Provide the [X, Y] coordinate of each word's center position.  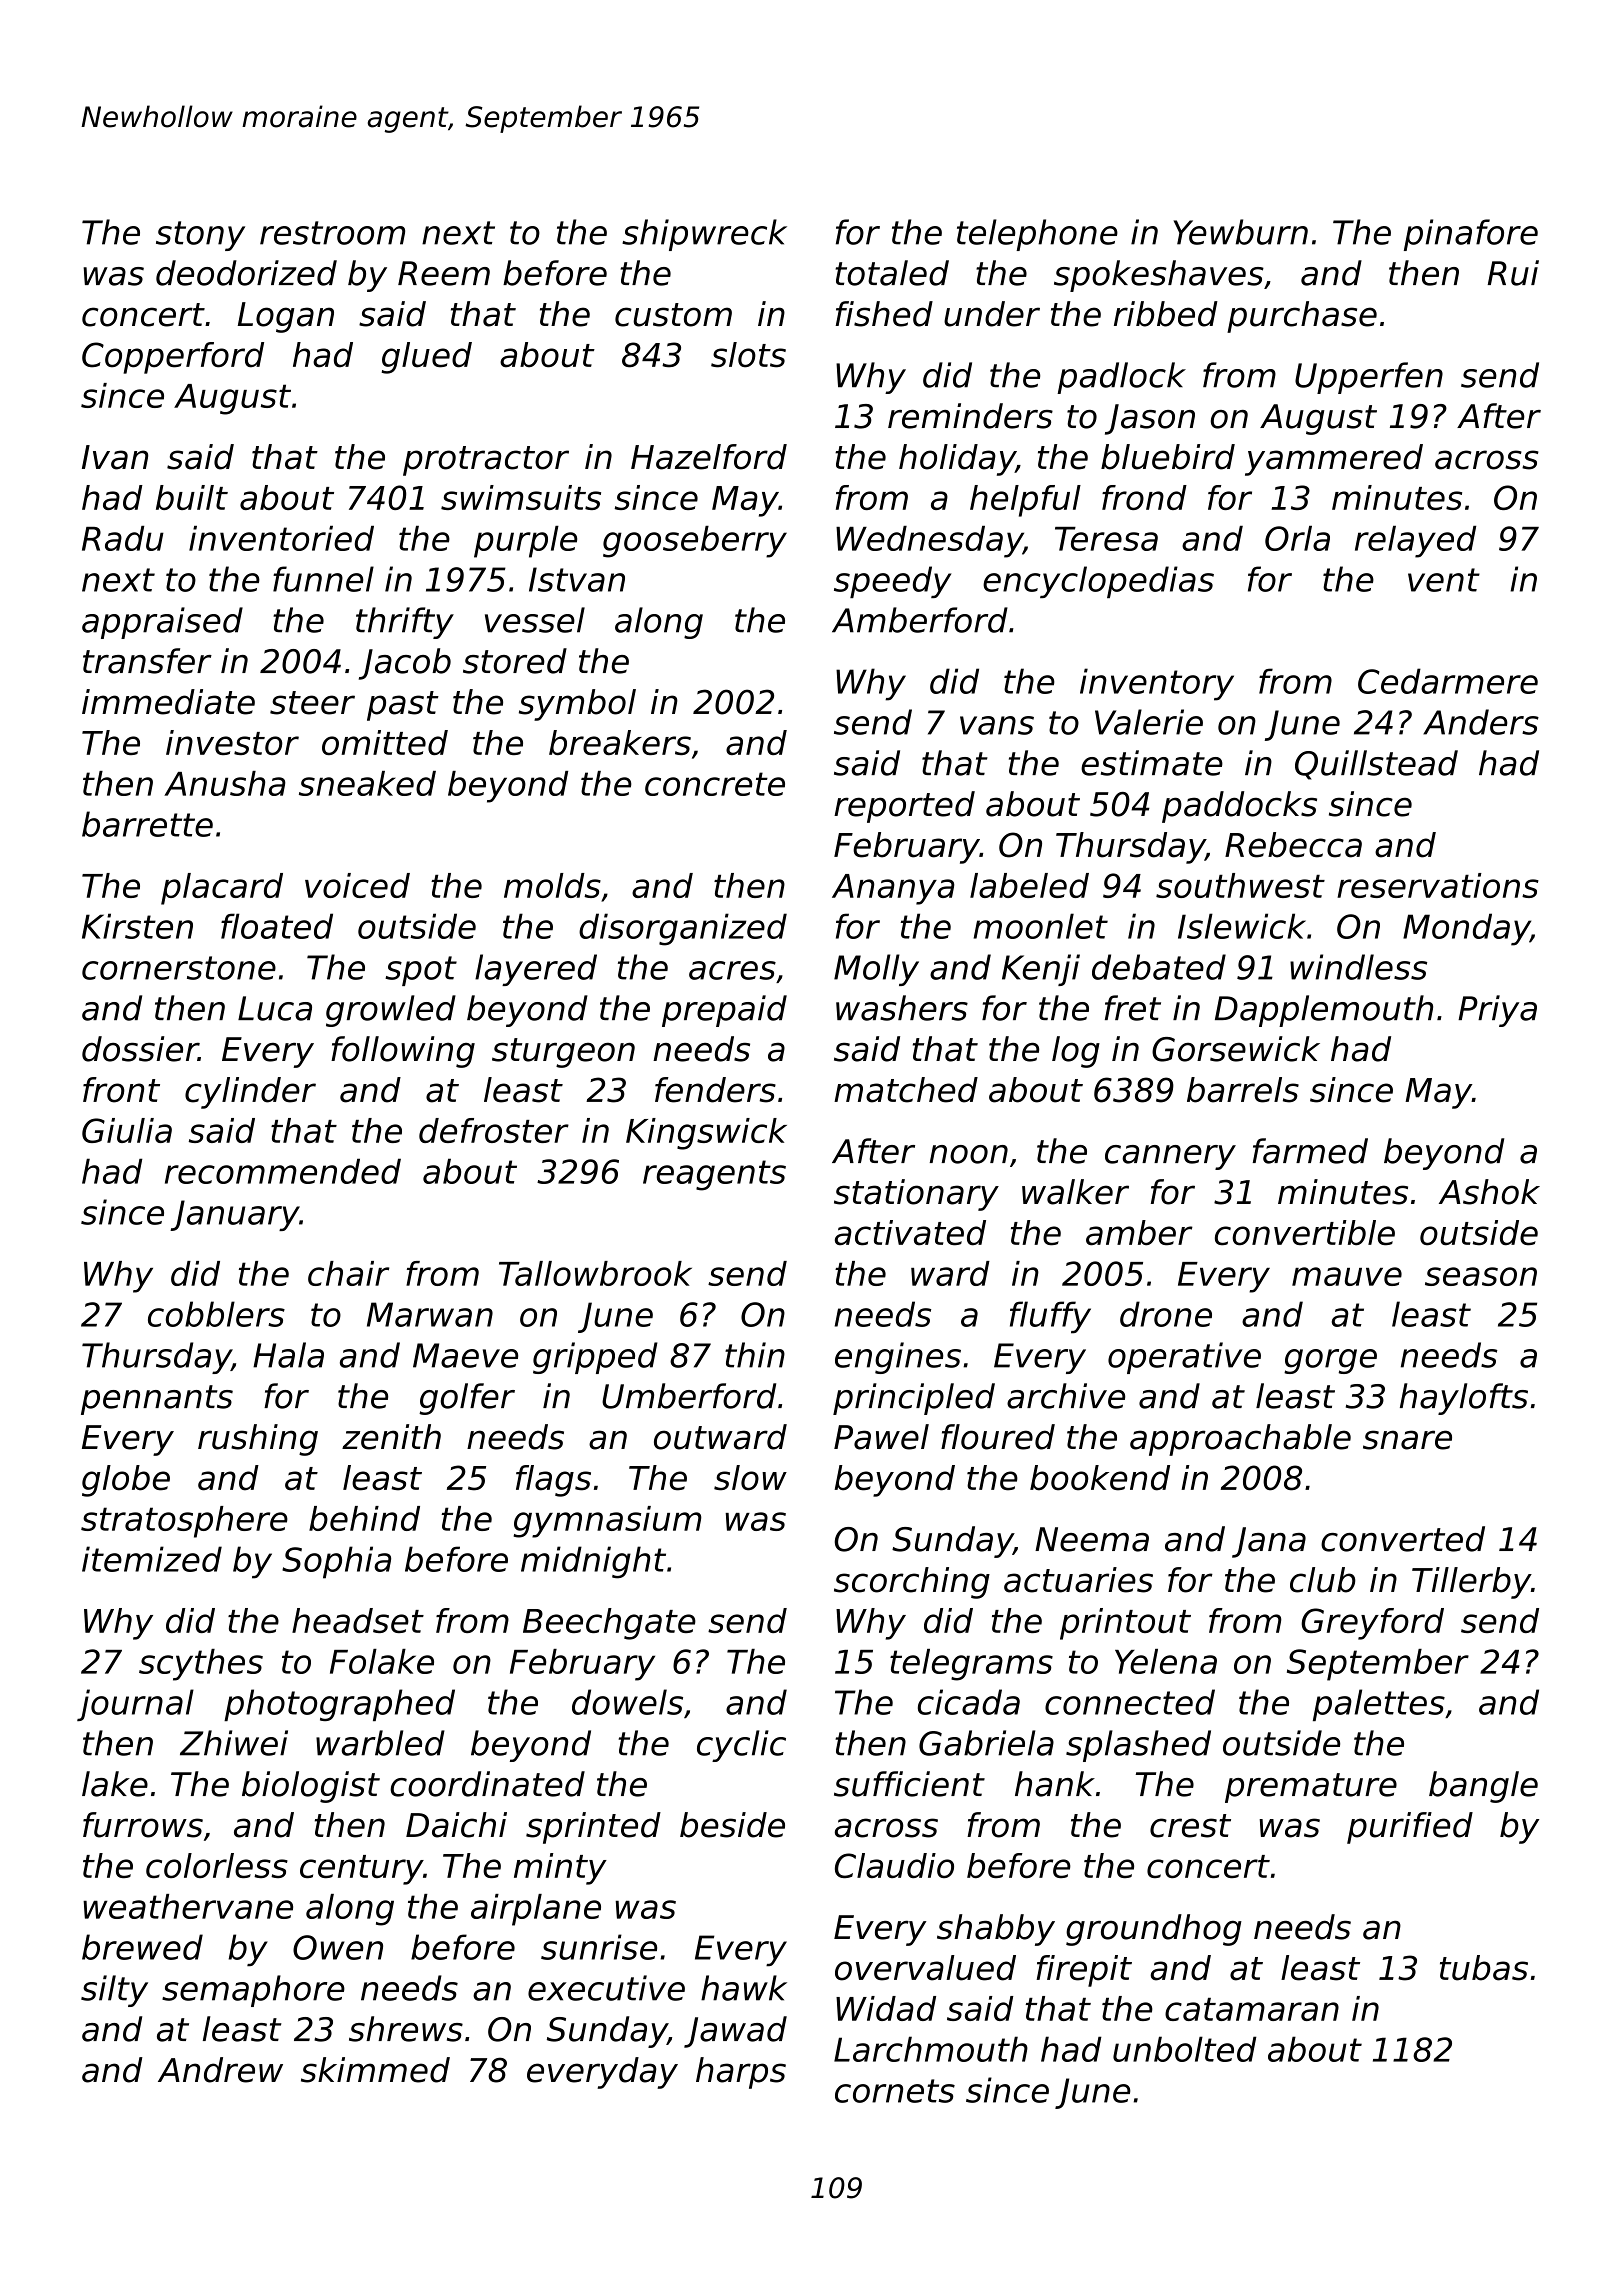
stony [200, 236]
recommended [283, 1171]
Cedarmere [1448, 681]
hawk [744, 1988]
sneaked [367, 783]
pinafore [1471, 235]
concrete [715, 784]
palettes [1379, 1705]
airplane [536, 1910]
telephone [1037, 235]
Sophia [336, 1562]
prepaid [724, 1011]
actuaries [1078, 1580]
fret [1133, 1008]
